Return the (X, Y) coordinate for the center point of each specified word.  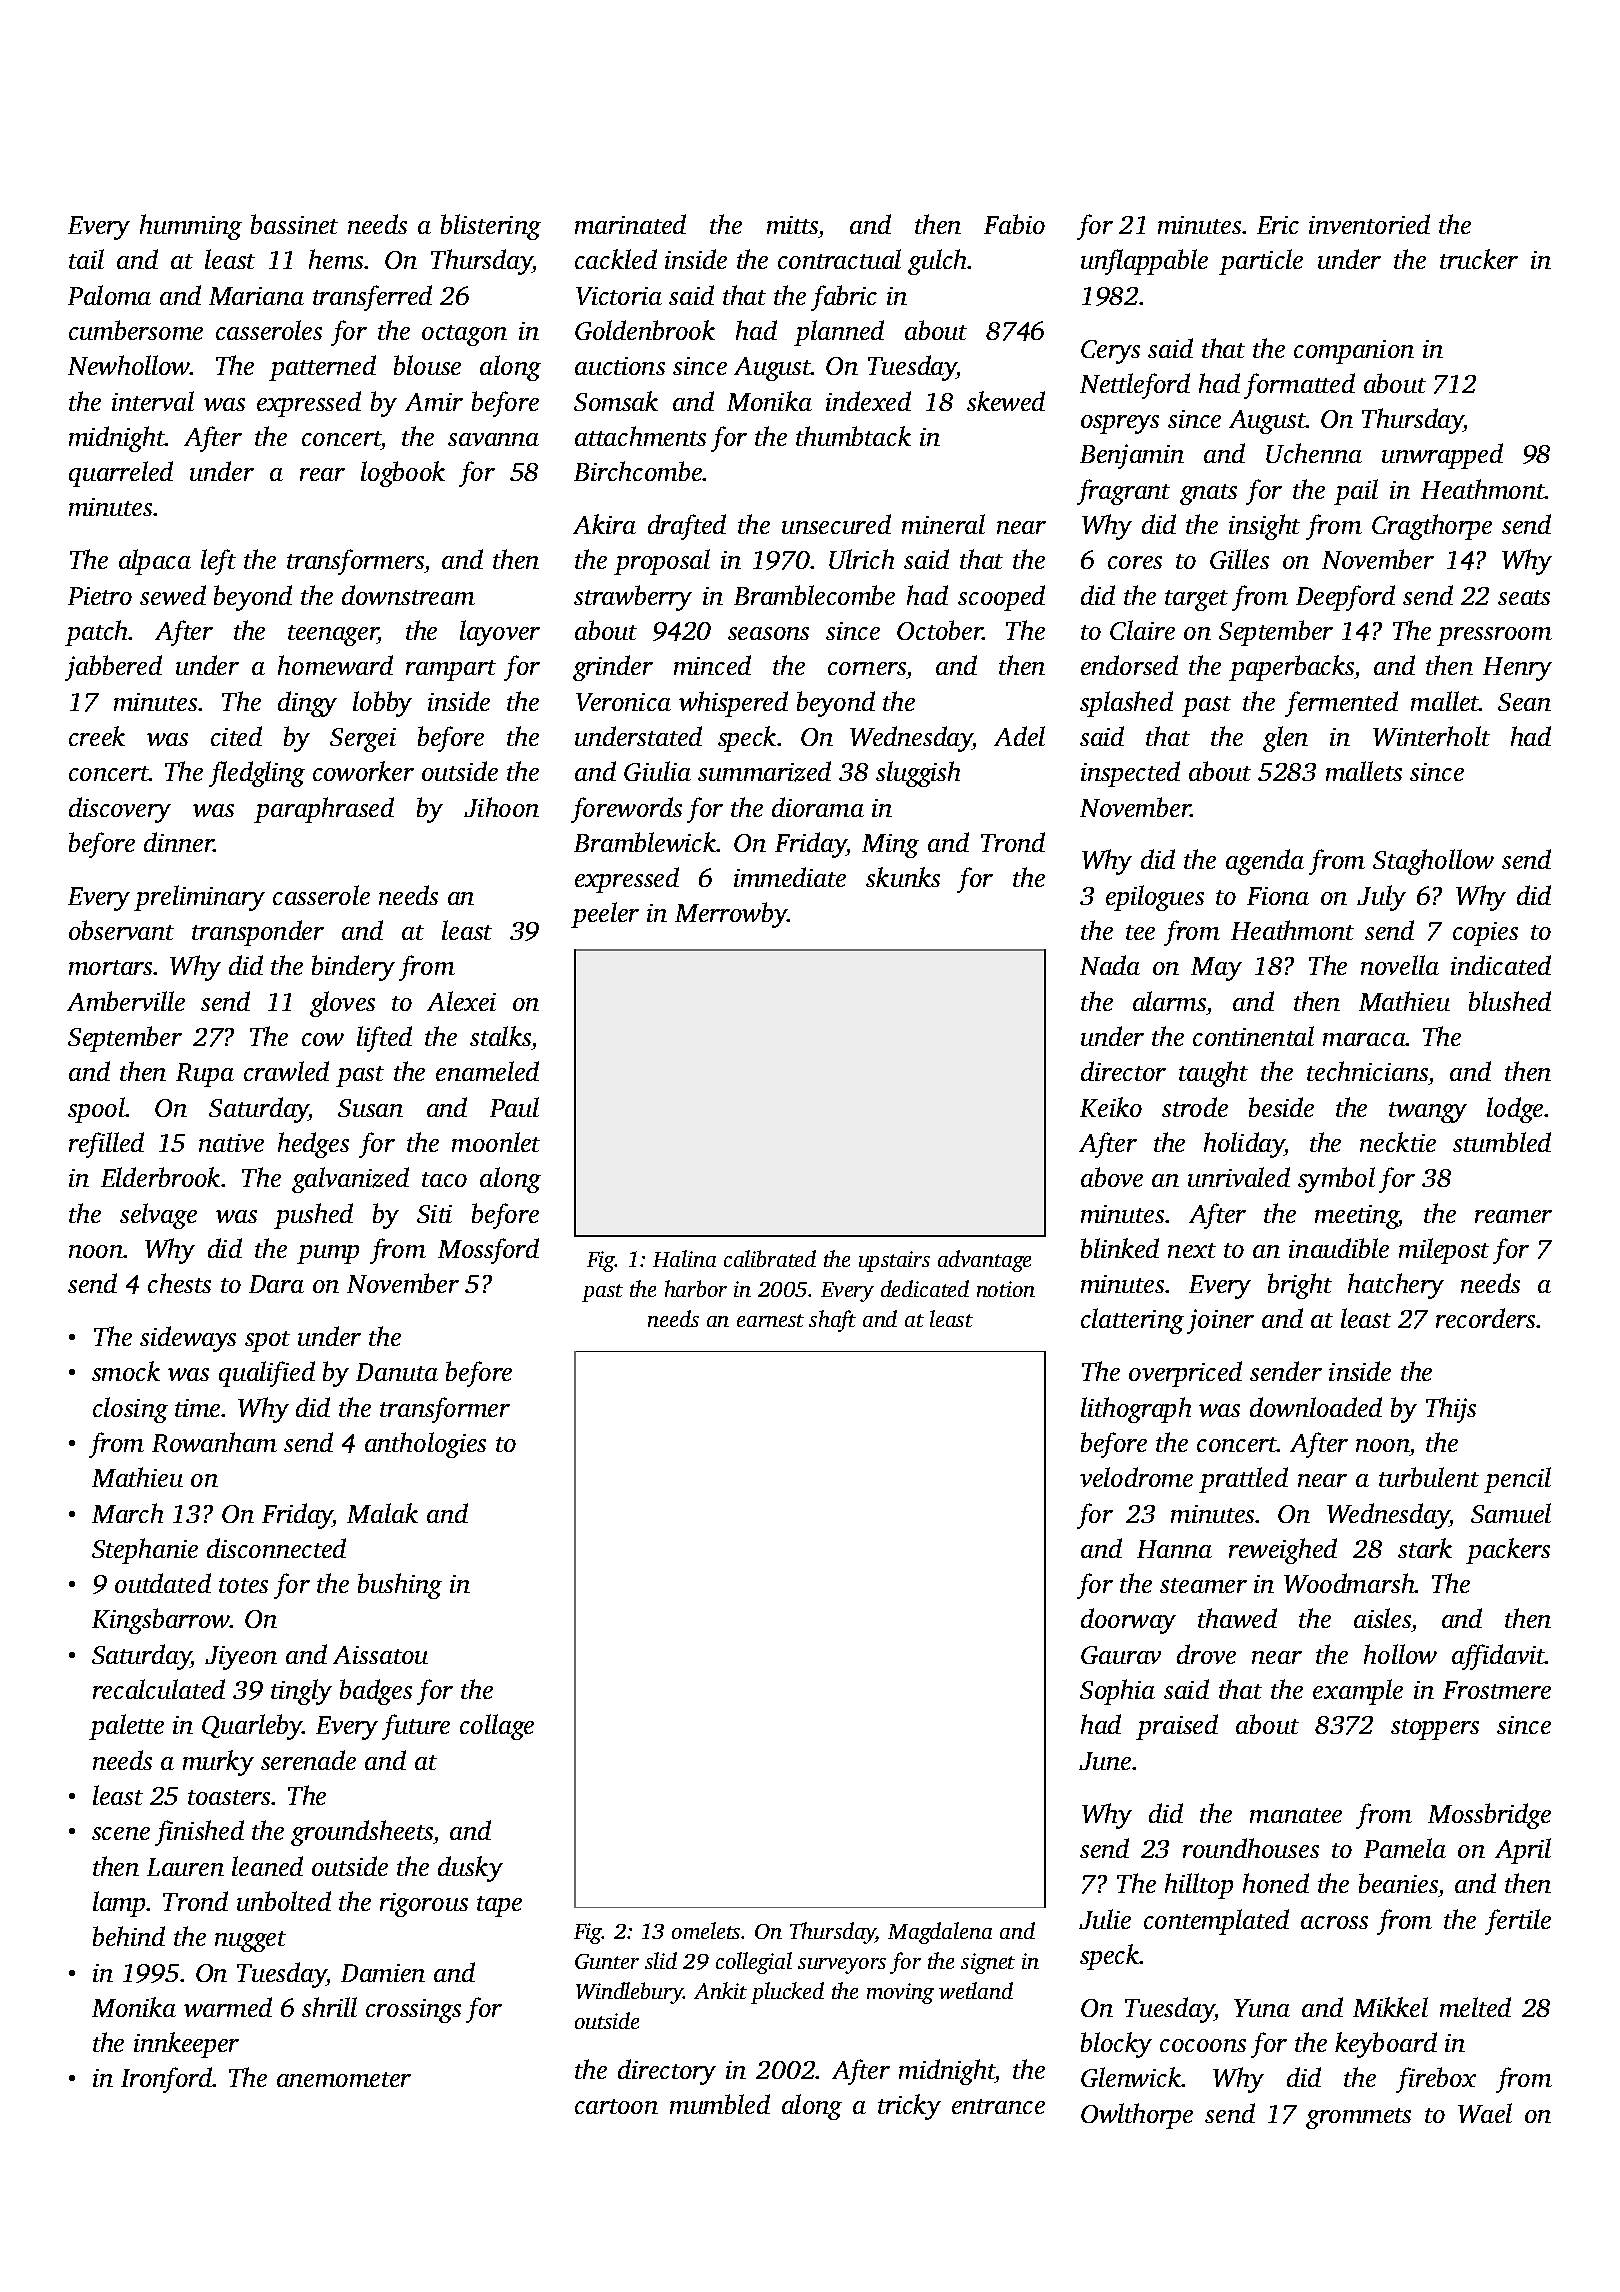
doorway (1128, 1621)
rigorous (424, 1905)
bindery (353, 968)
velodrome (1136, 1477)
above (1112, 1177)
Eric (1278, 225)
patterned (322, 368)
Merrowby (731, 915)
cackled (616, 259)
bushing (400, 1586)
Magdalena (940, 1933)
